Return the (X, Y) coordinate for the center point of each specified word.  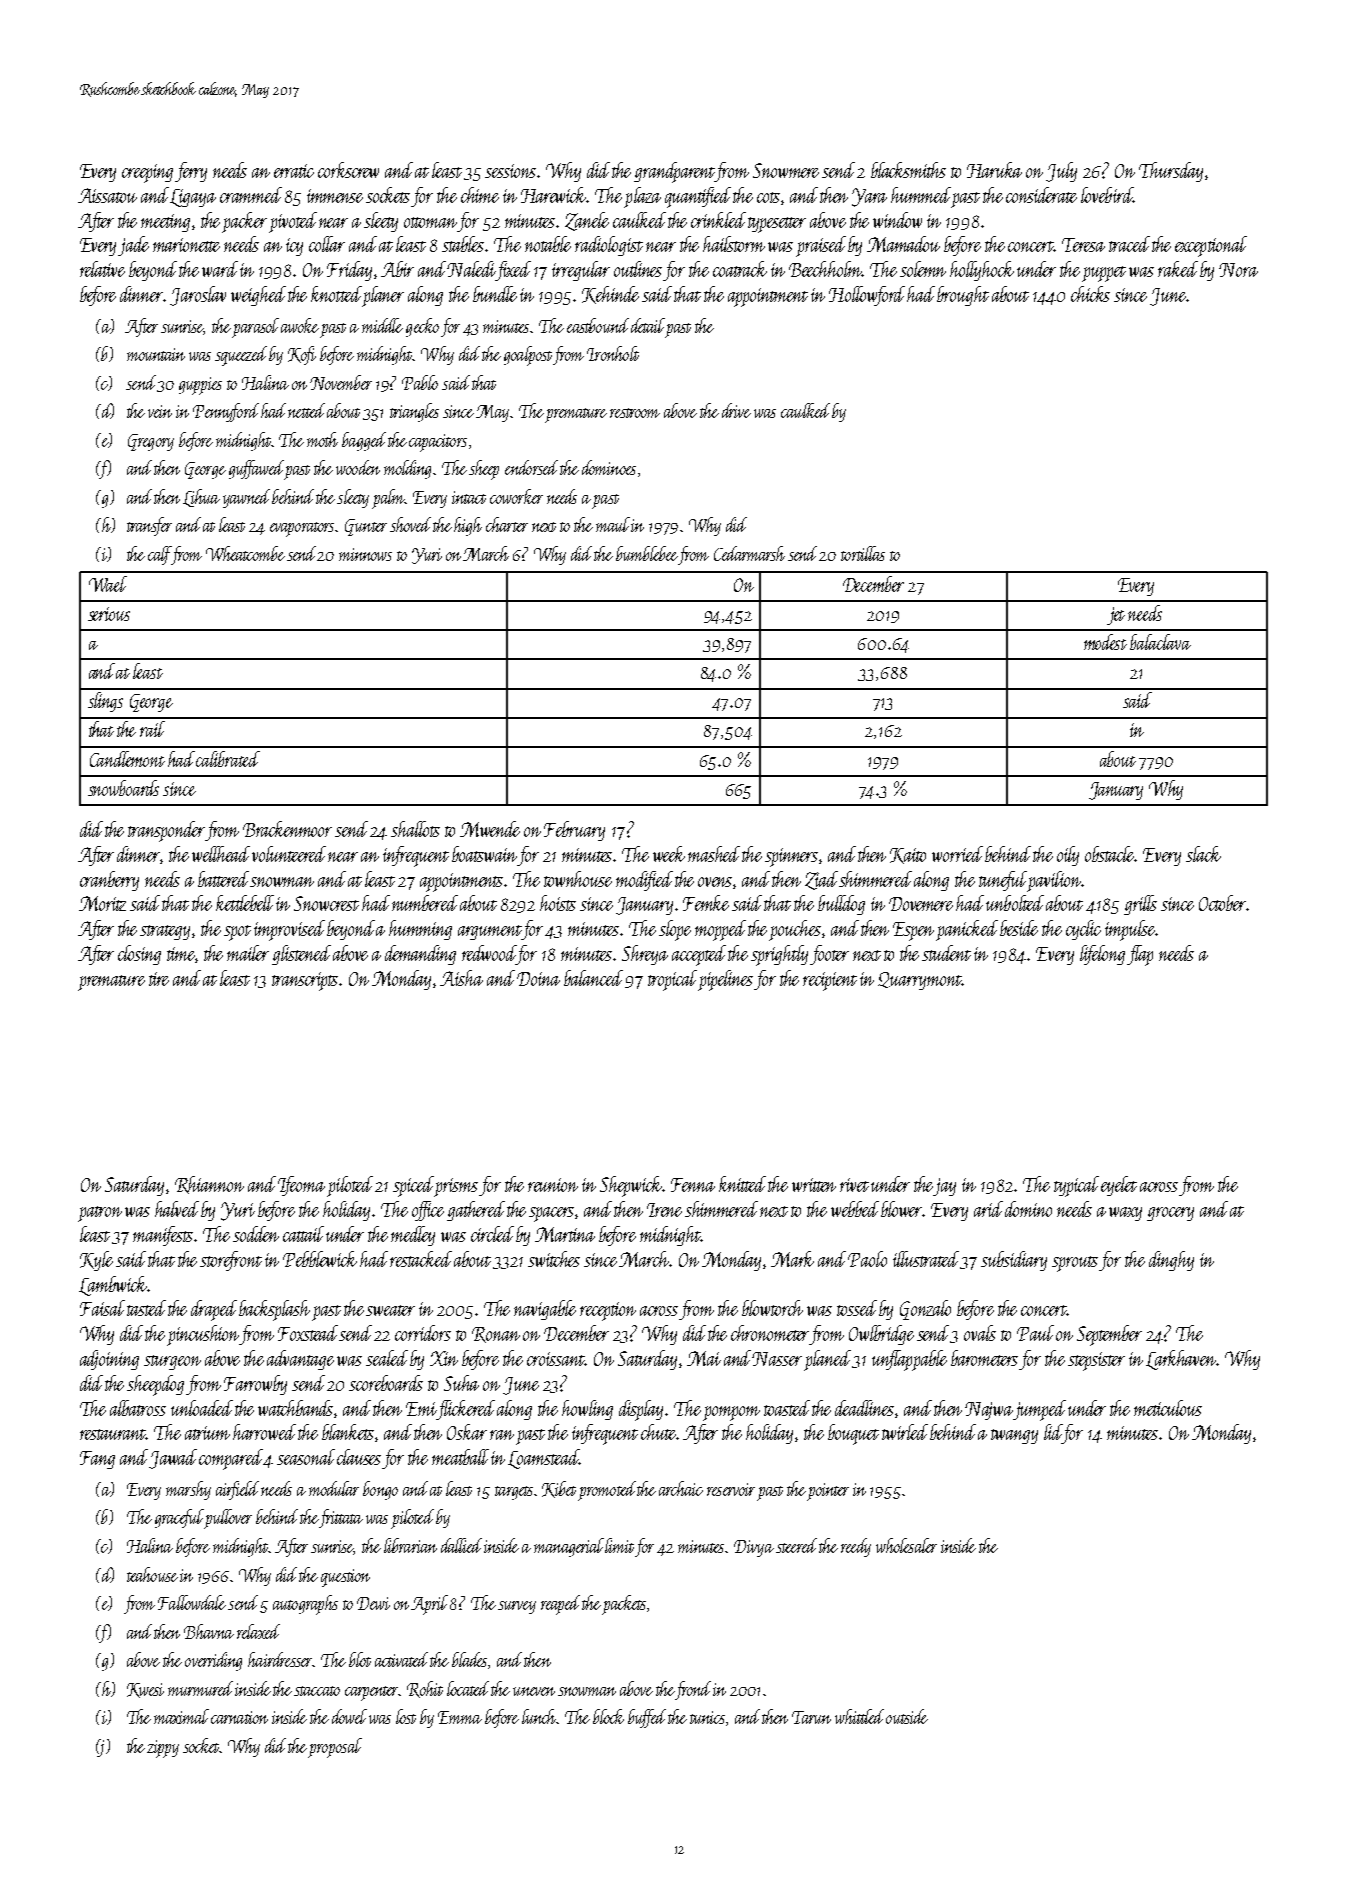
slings (105, 702)
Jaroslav (198, 296)
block (608, 1716)
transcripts (306, 981)
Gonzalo (925, 1310)
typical (1076, 1186)
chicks (1090, 294)
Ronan (496, 1335)
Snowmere (786, 170)
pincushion (204, 1335)
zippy (163, 1749)
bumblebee (647, 553)
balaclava (1160, 642)
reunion (553, 1185)
